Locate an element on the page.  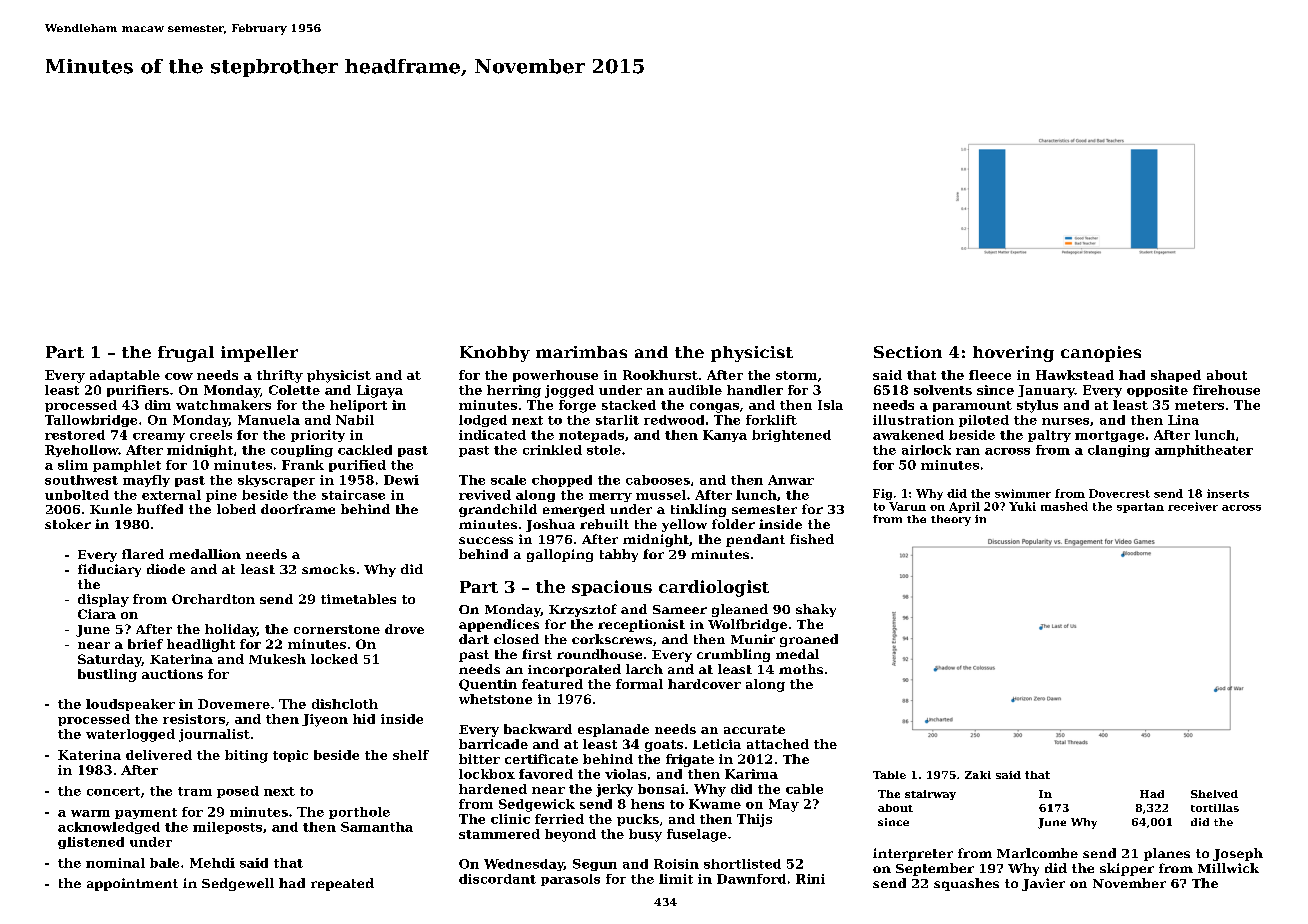
Krzysztof is located at coordinates (583, 610).
